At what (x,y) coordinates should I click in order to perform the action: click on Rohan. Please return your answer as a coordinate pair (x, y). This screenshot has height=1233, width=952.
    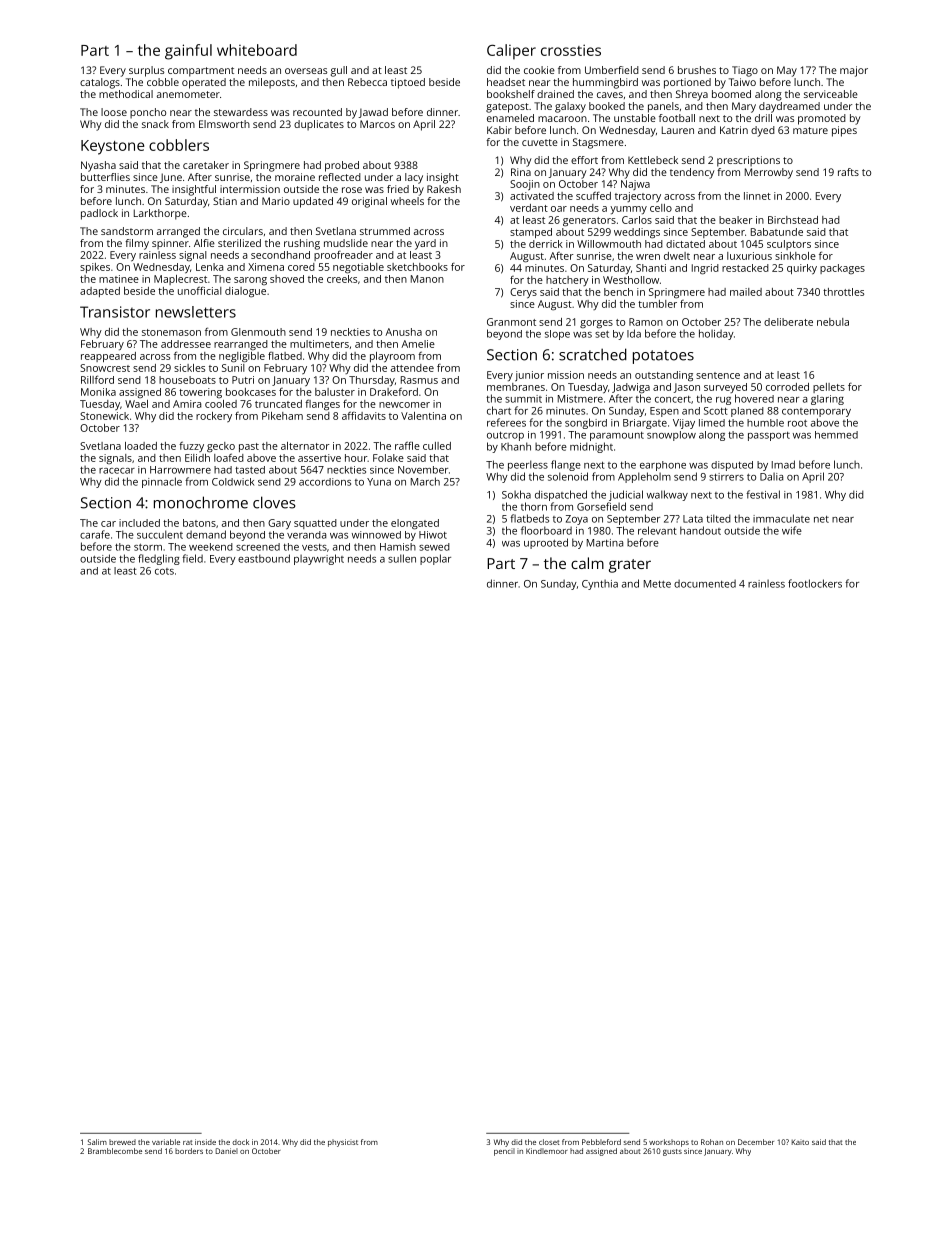
    Looking at the image, I should click on (712, 1142).
